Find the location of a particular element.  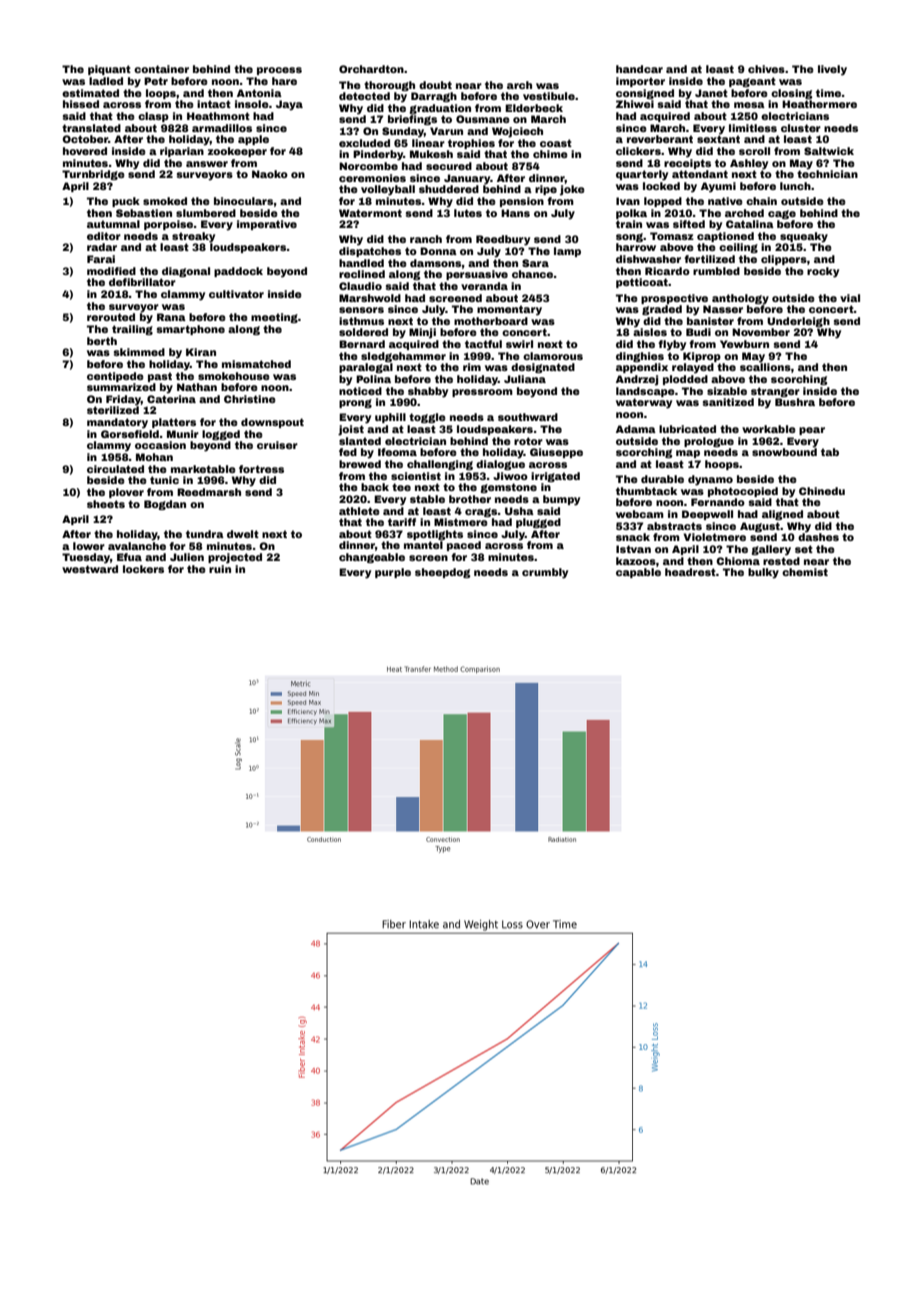

Orchardton is located at coordinates (371, 69).
